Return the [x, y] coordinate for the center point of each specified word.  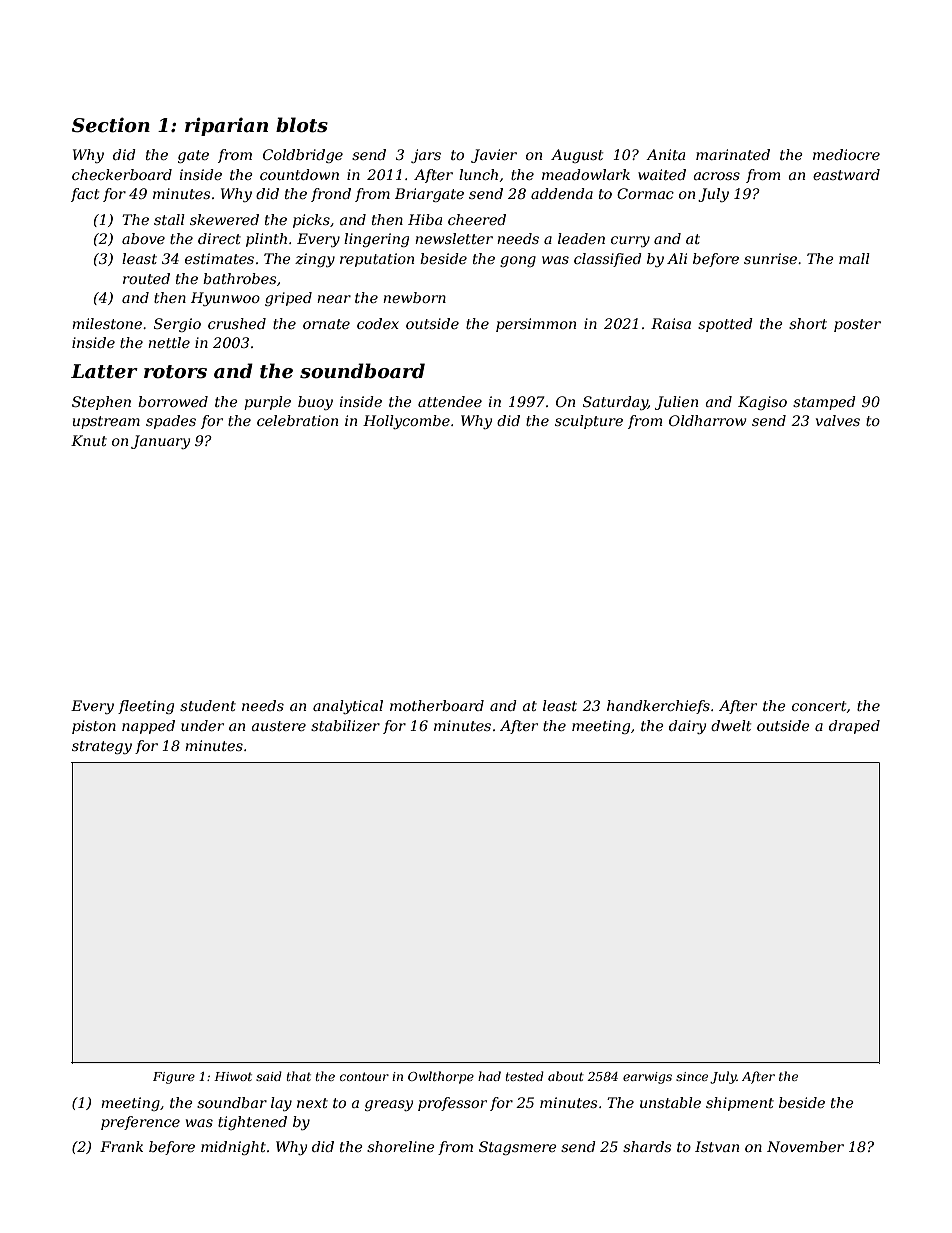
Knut [89, 440]
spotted [725, 325]
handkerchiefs [658, 707]
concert [819, 706]
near [334, 299]
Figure [174, 1078]
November [805, 1146]
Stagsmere [518, 1148]
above [143, 238]
